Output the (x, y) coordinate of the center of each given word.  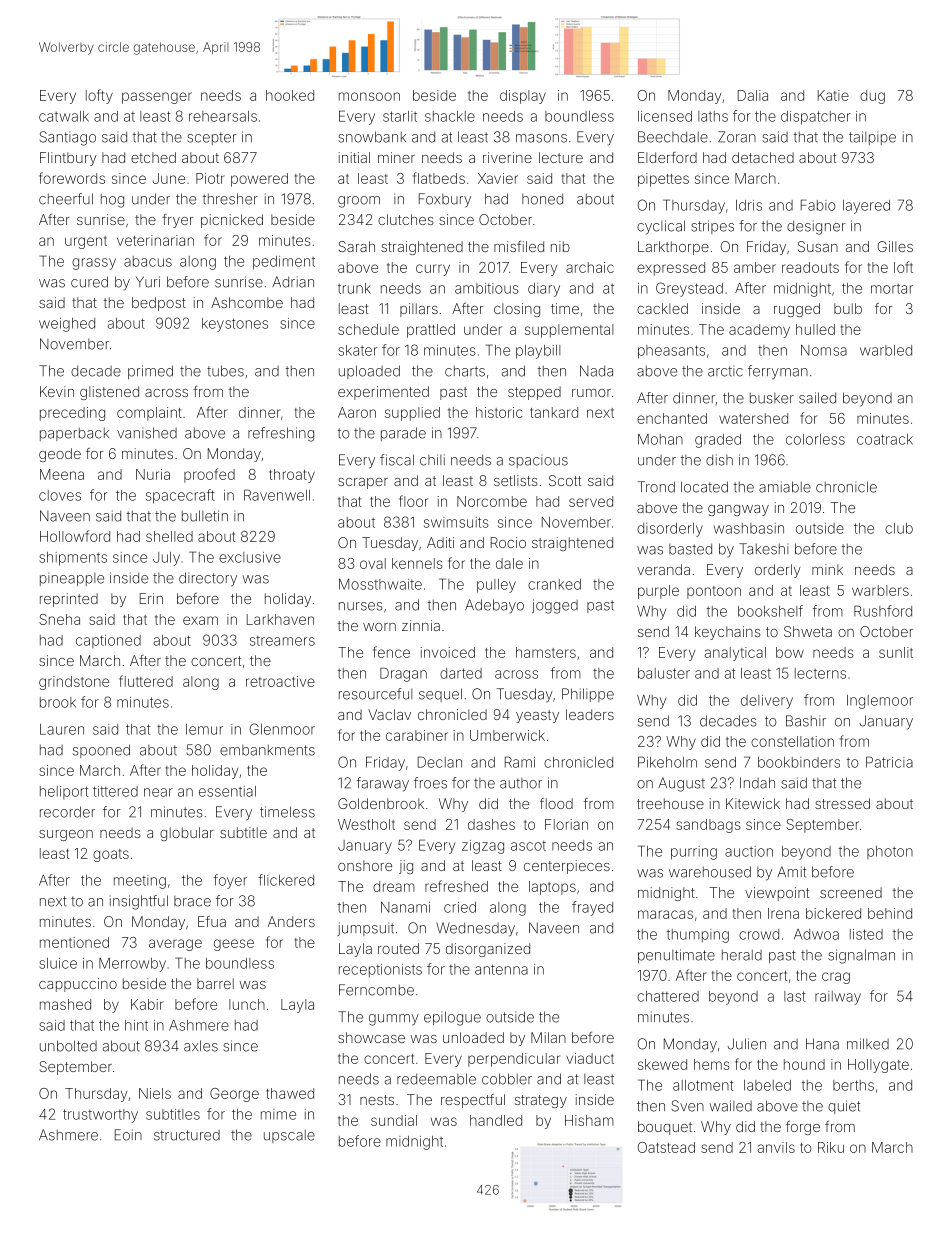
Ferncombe (376, 990)
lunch (247, 1004)
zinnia (421, 625)
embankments (267, 750)
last (795, 996)
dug (872, 97)
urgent (86, 242)
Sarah (356, 246)
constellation (792, 741)
